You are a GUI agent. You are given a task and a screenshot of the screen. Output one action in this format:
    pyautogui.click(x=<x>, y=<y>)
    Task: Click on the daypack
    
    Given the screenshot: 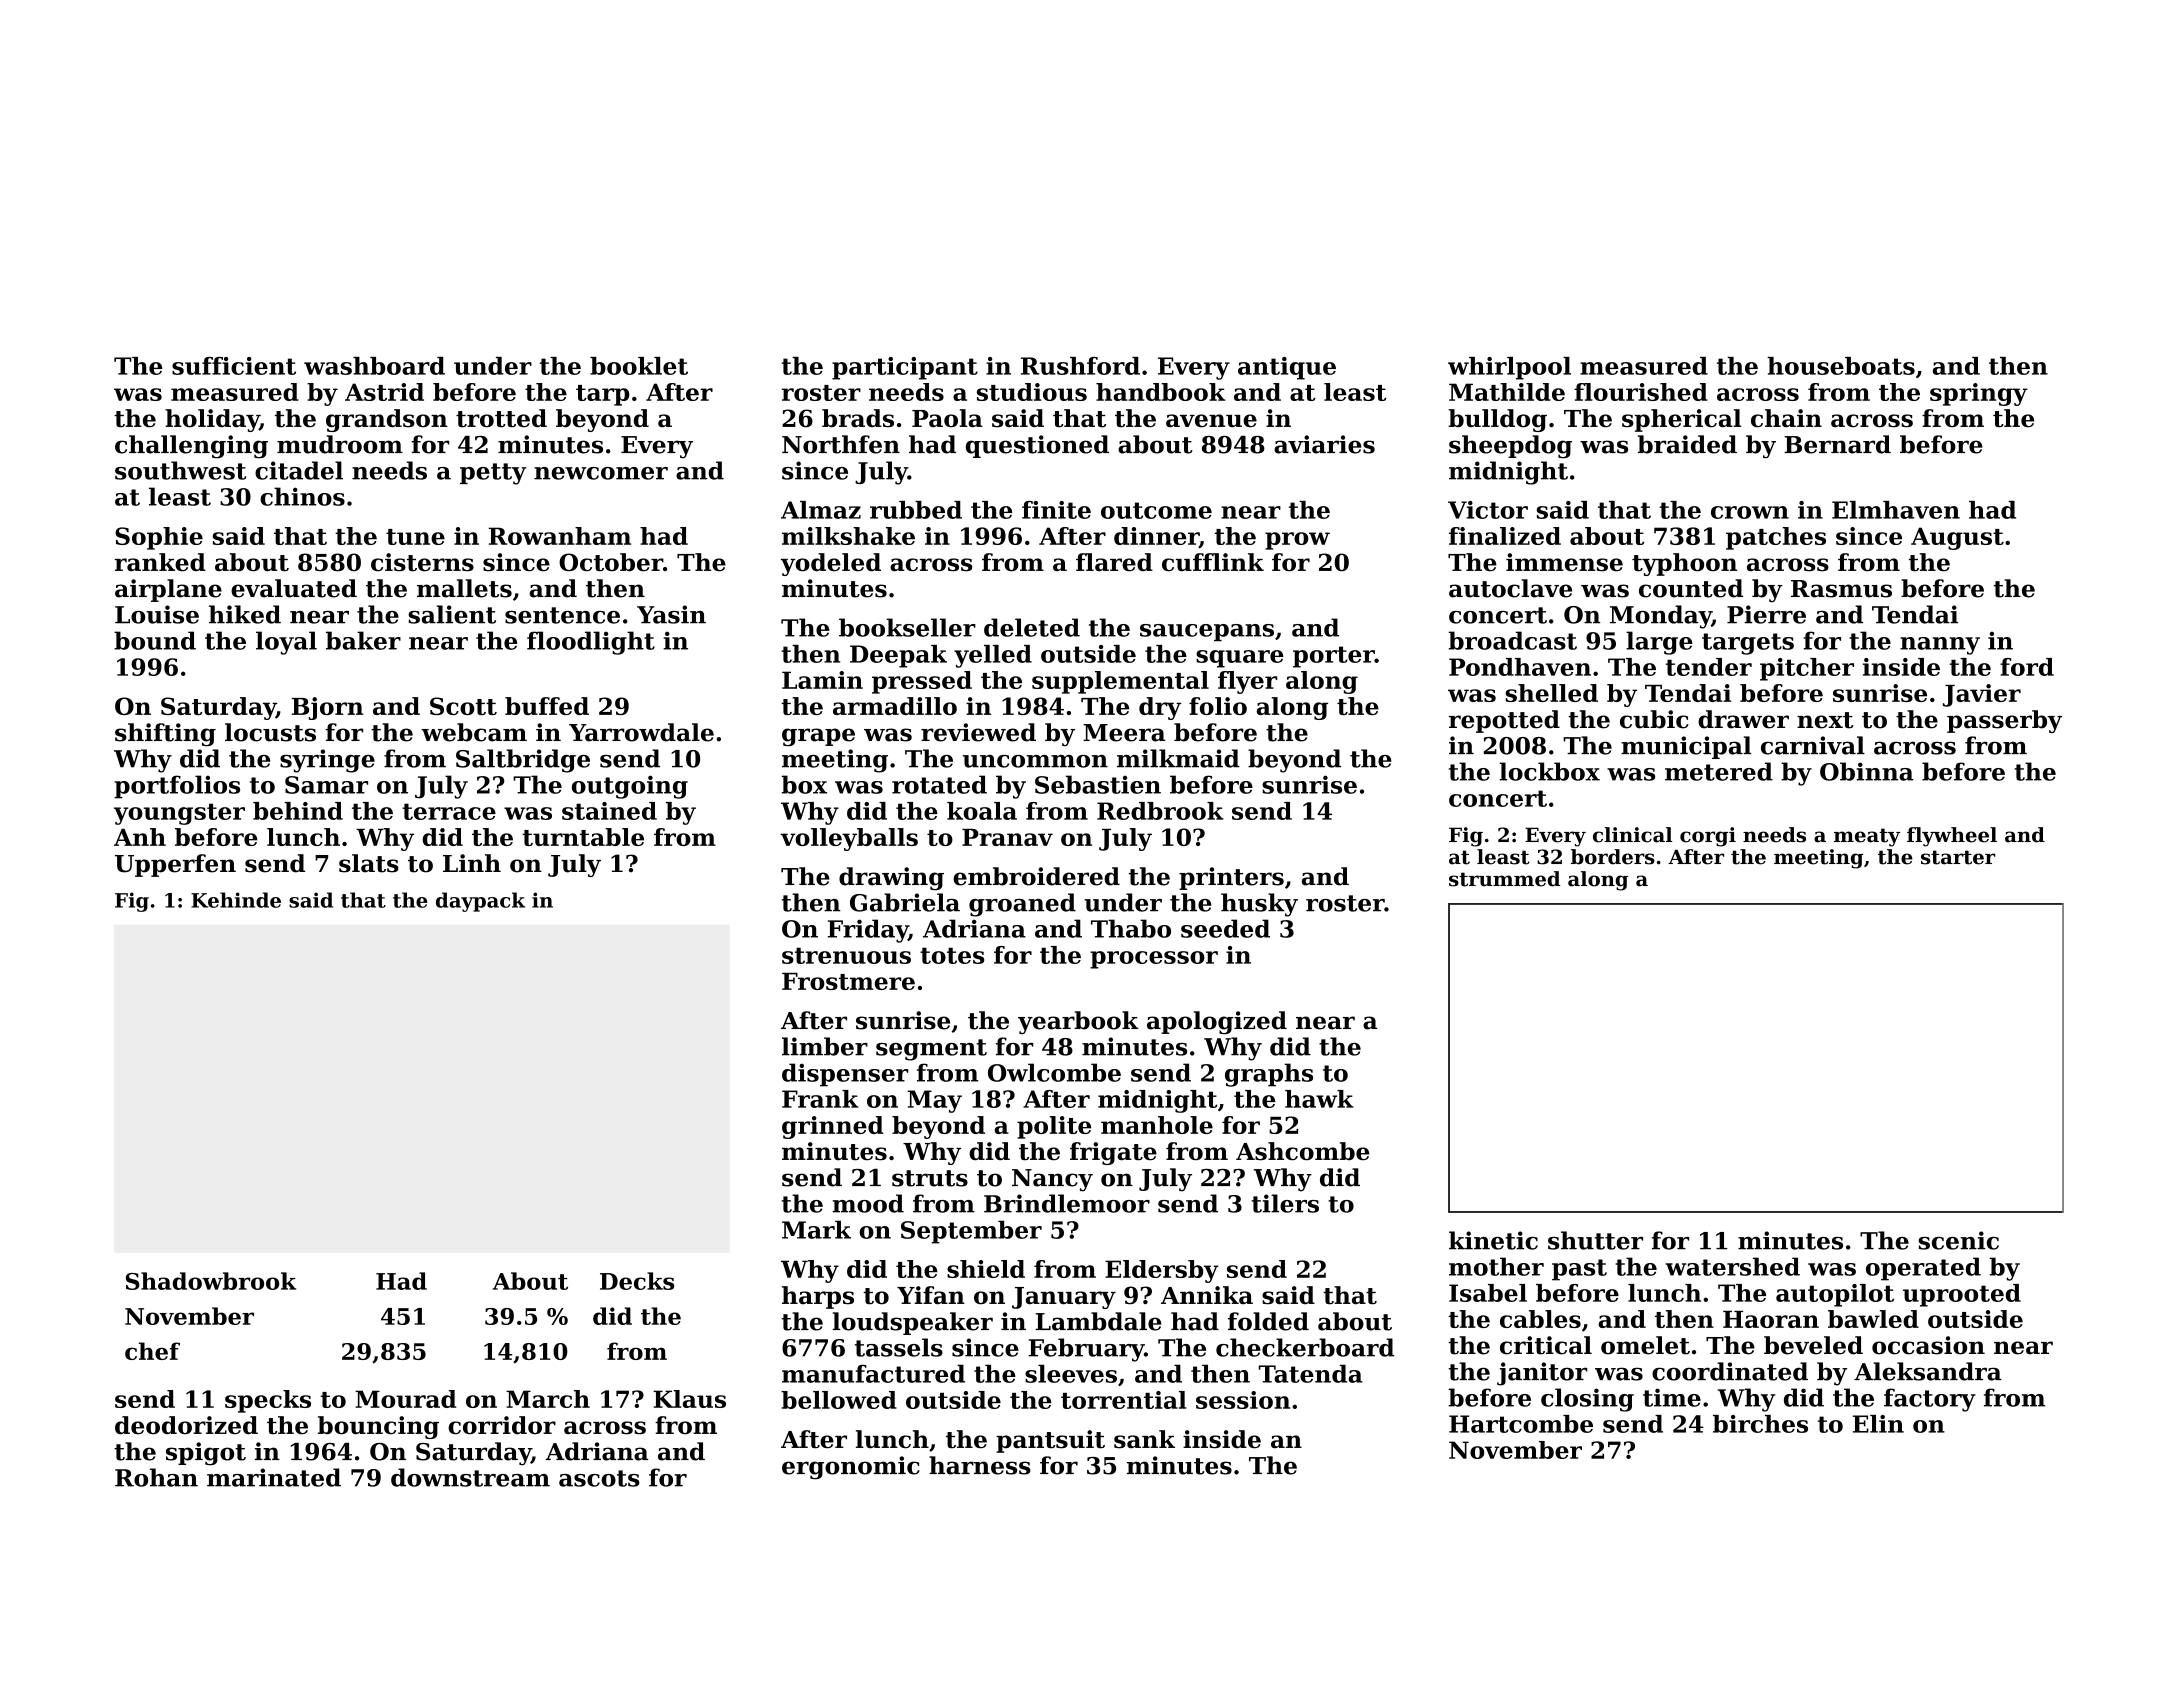 What is the action you would take?
    pyautogui.click(x=480, y=902)
